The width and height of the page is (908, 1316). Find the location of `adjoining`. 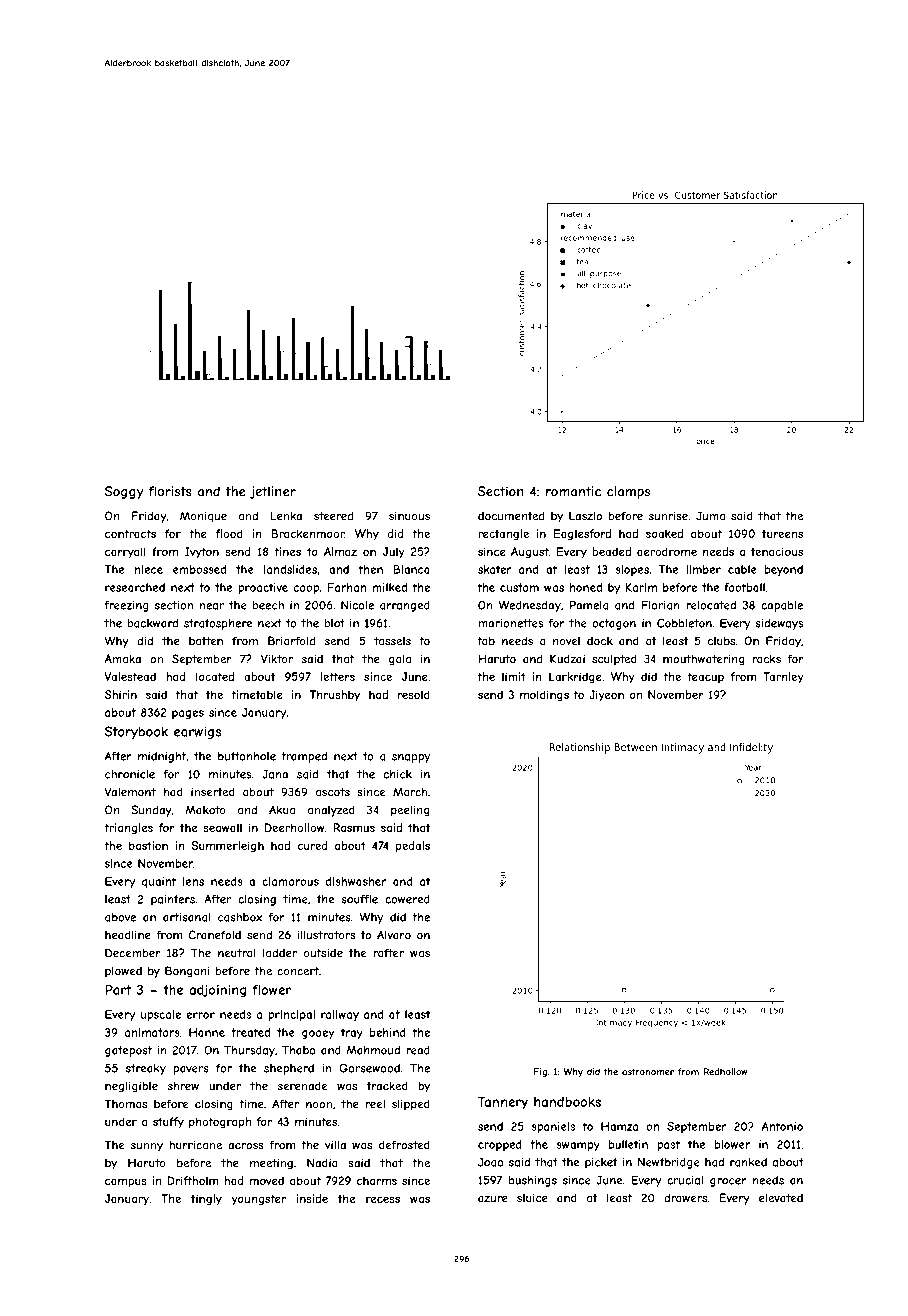

adjoining is located at coordinates (217, 991).
